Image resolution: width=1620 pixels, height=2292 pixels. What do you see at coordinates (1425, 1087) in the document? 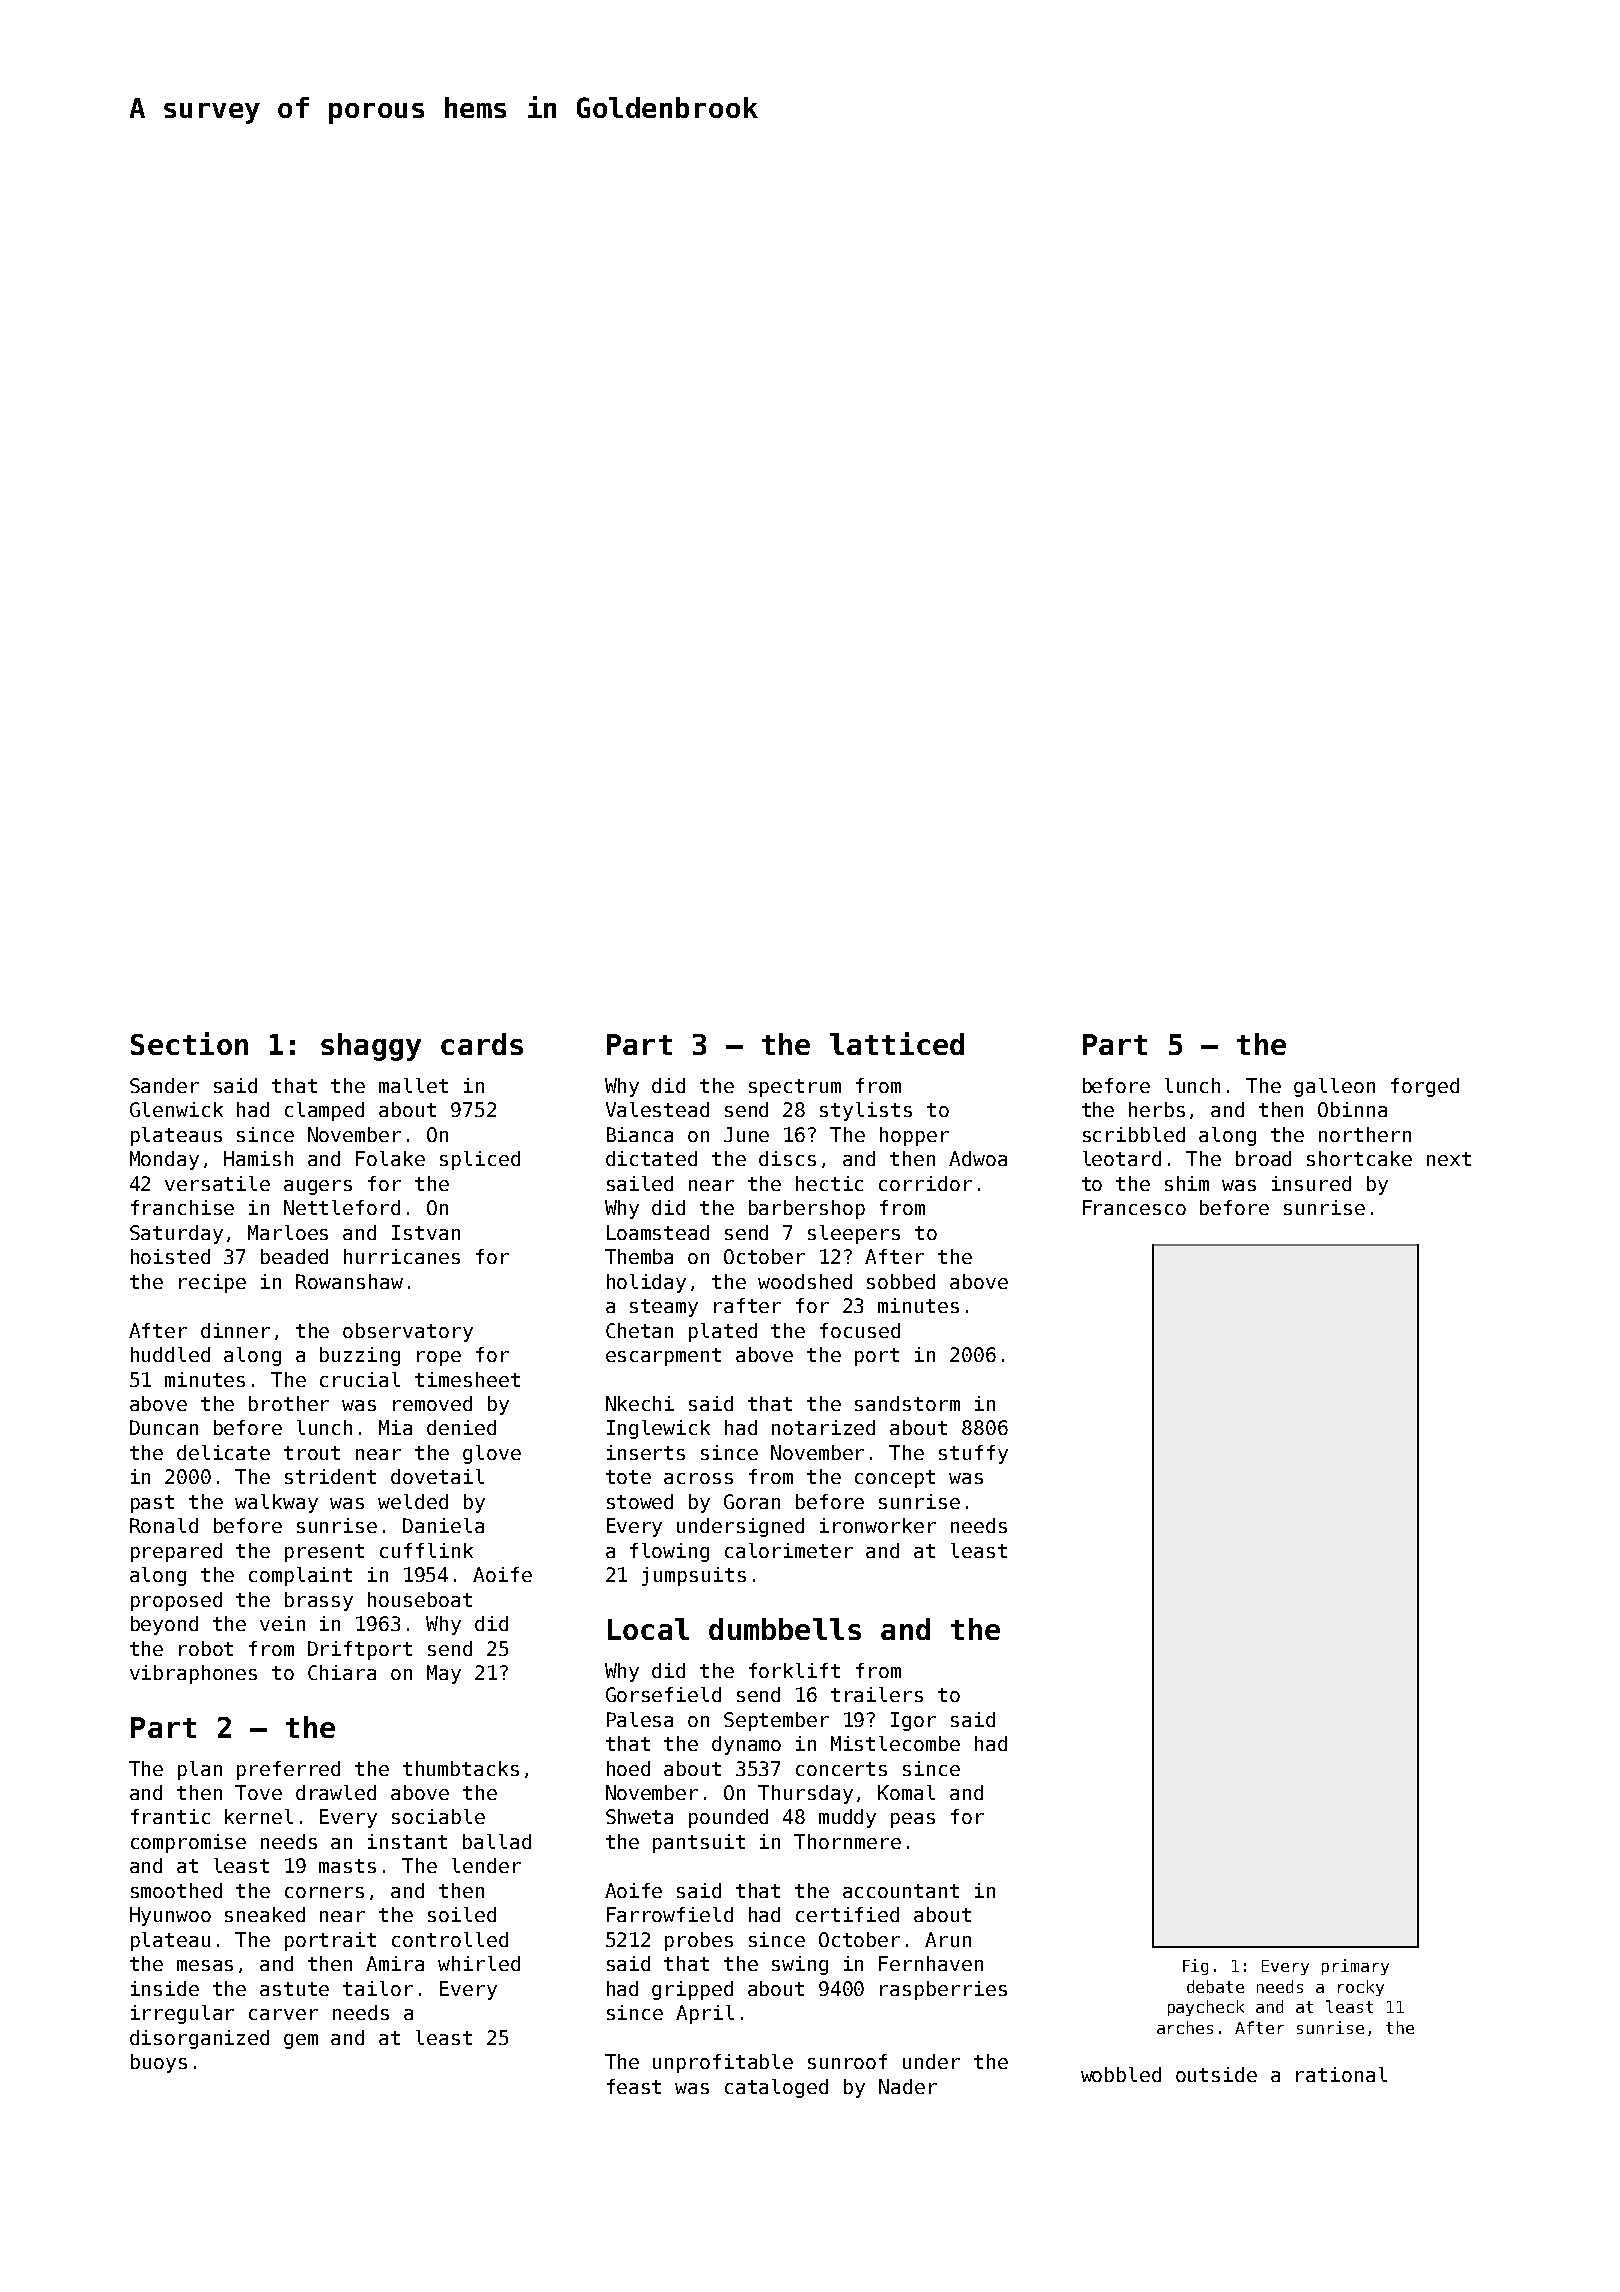
I see `forged` at bounding box center [1425, 1087].
